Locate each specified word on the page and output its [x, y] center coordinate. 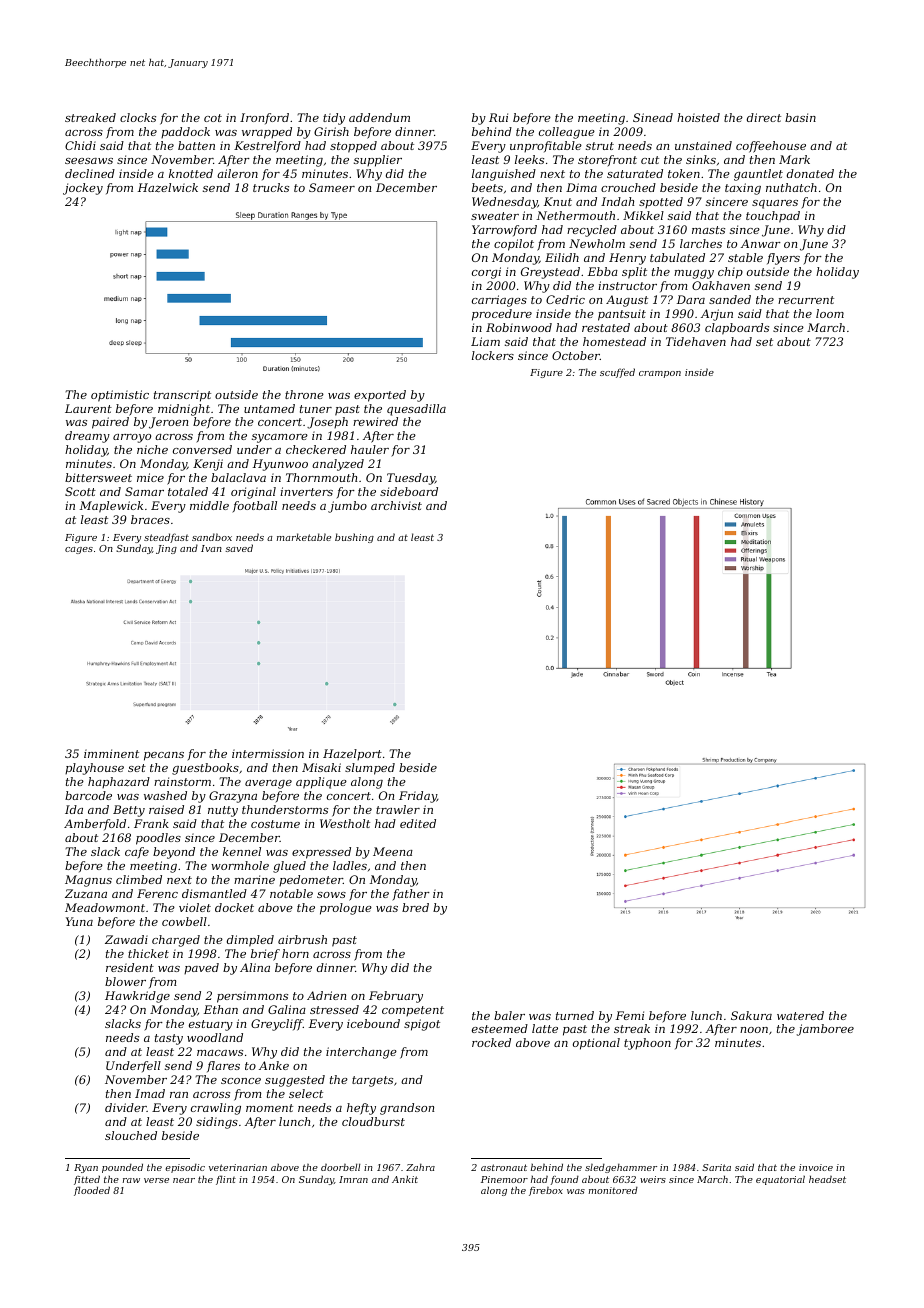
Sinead [653, 117]
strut [600, 146]
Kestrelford [267, 147]
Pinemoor [504, 1179]
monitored [613, 1190]
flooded [92, 1191]
